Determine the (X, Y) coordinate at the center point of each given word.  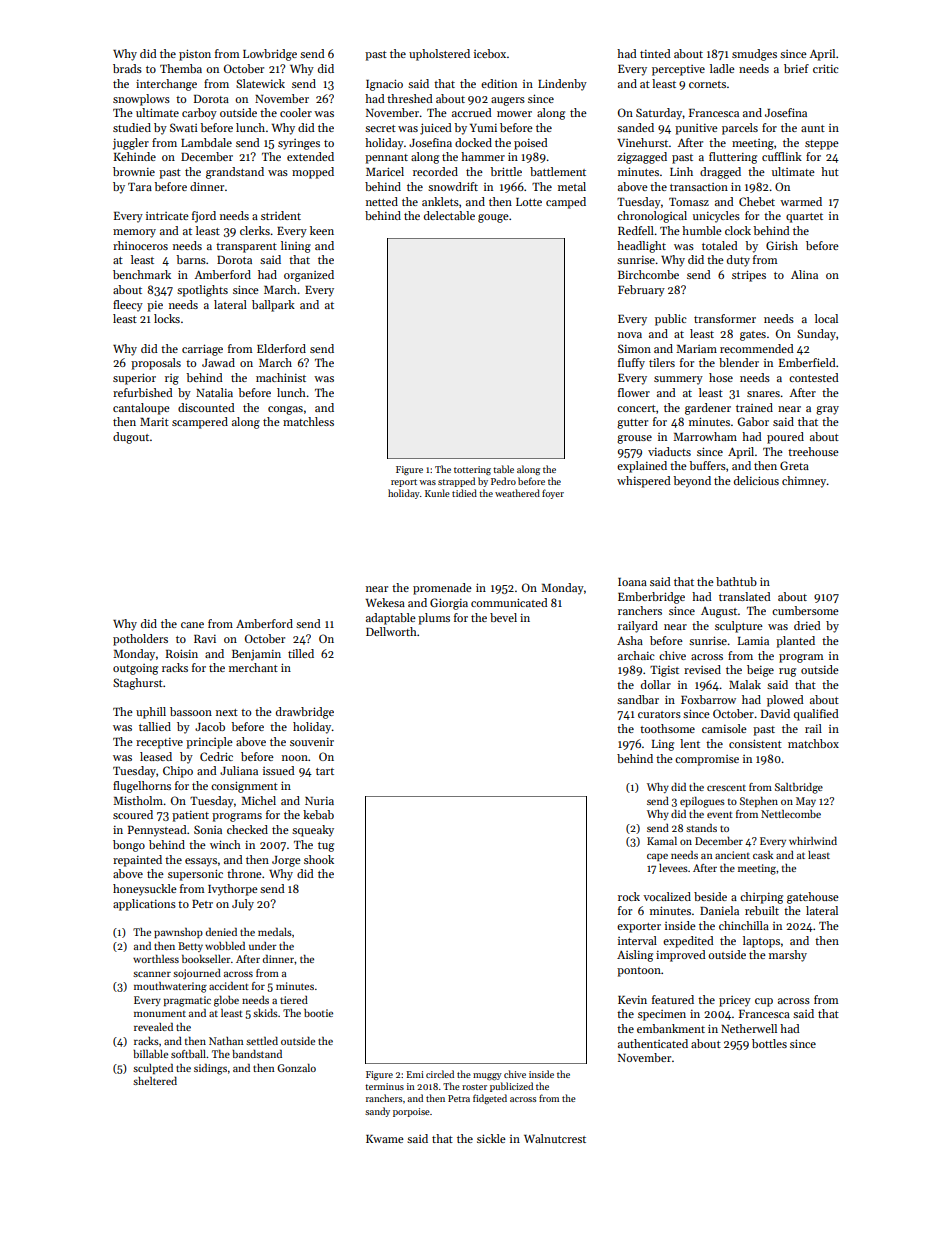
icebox (490, 53)
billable (150, 1054)
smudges (754, 55)
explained (642, 467)
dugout (131, 438)
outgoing (135, 669)
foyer (553, 494)
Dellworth (391, 631)
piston (195, 55)
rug (787, 672)
